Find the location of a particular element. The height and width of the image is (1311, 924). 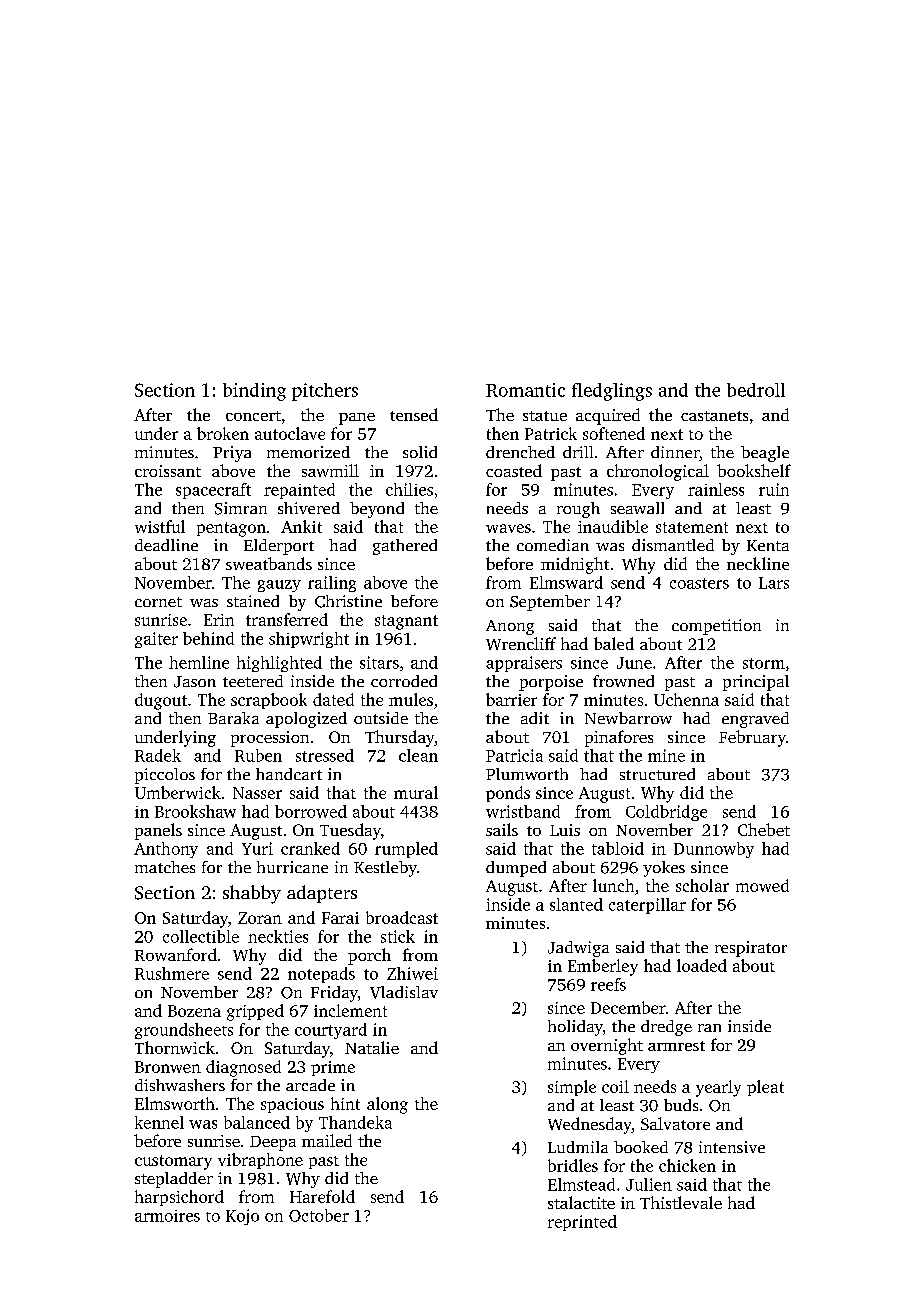

Rowanford is located at coordinates (176, 954).
